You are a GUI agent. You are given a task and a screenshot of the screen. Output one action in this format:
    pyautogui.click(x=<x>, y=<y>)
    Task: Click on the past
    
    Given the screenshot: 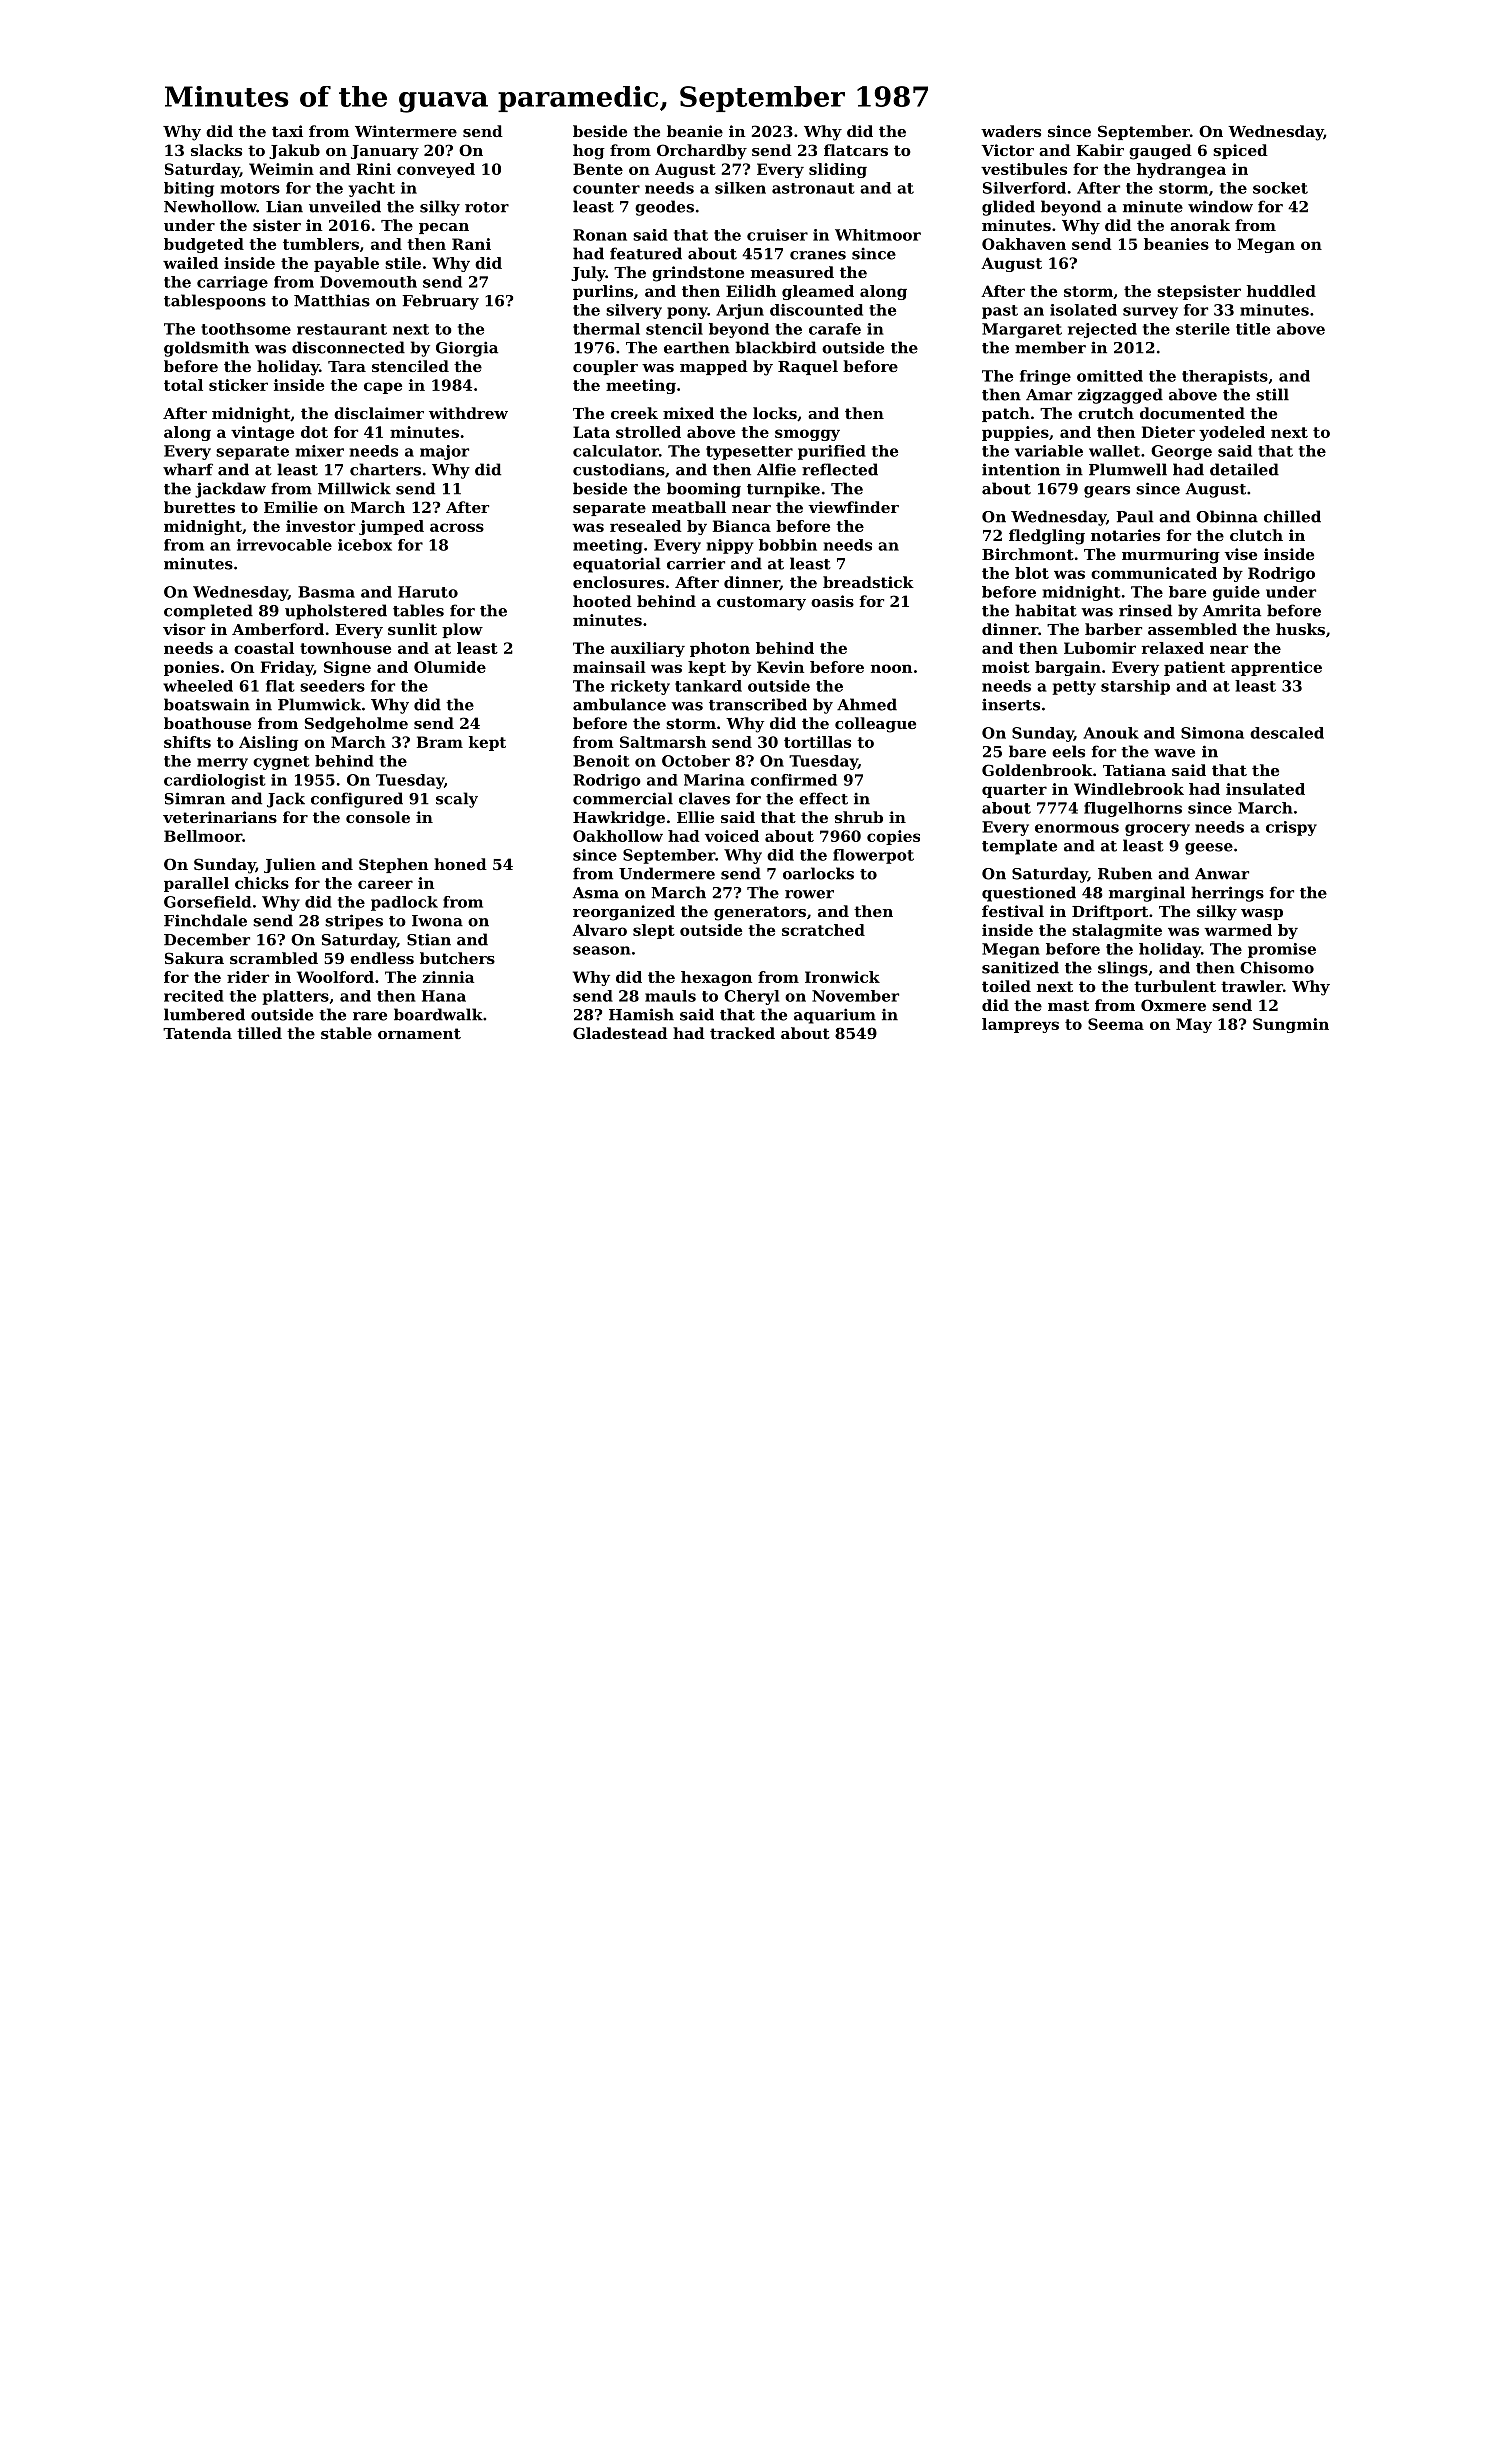 What is the action you would take?
    pyautogui.click(x=1000, y=312)
